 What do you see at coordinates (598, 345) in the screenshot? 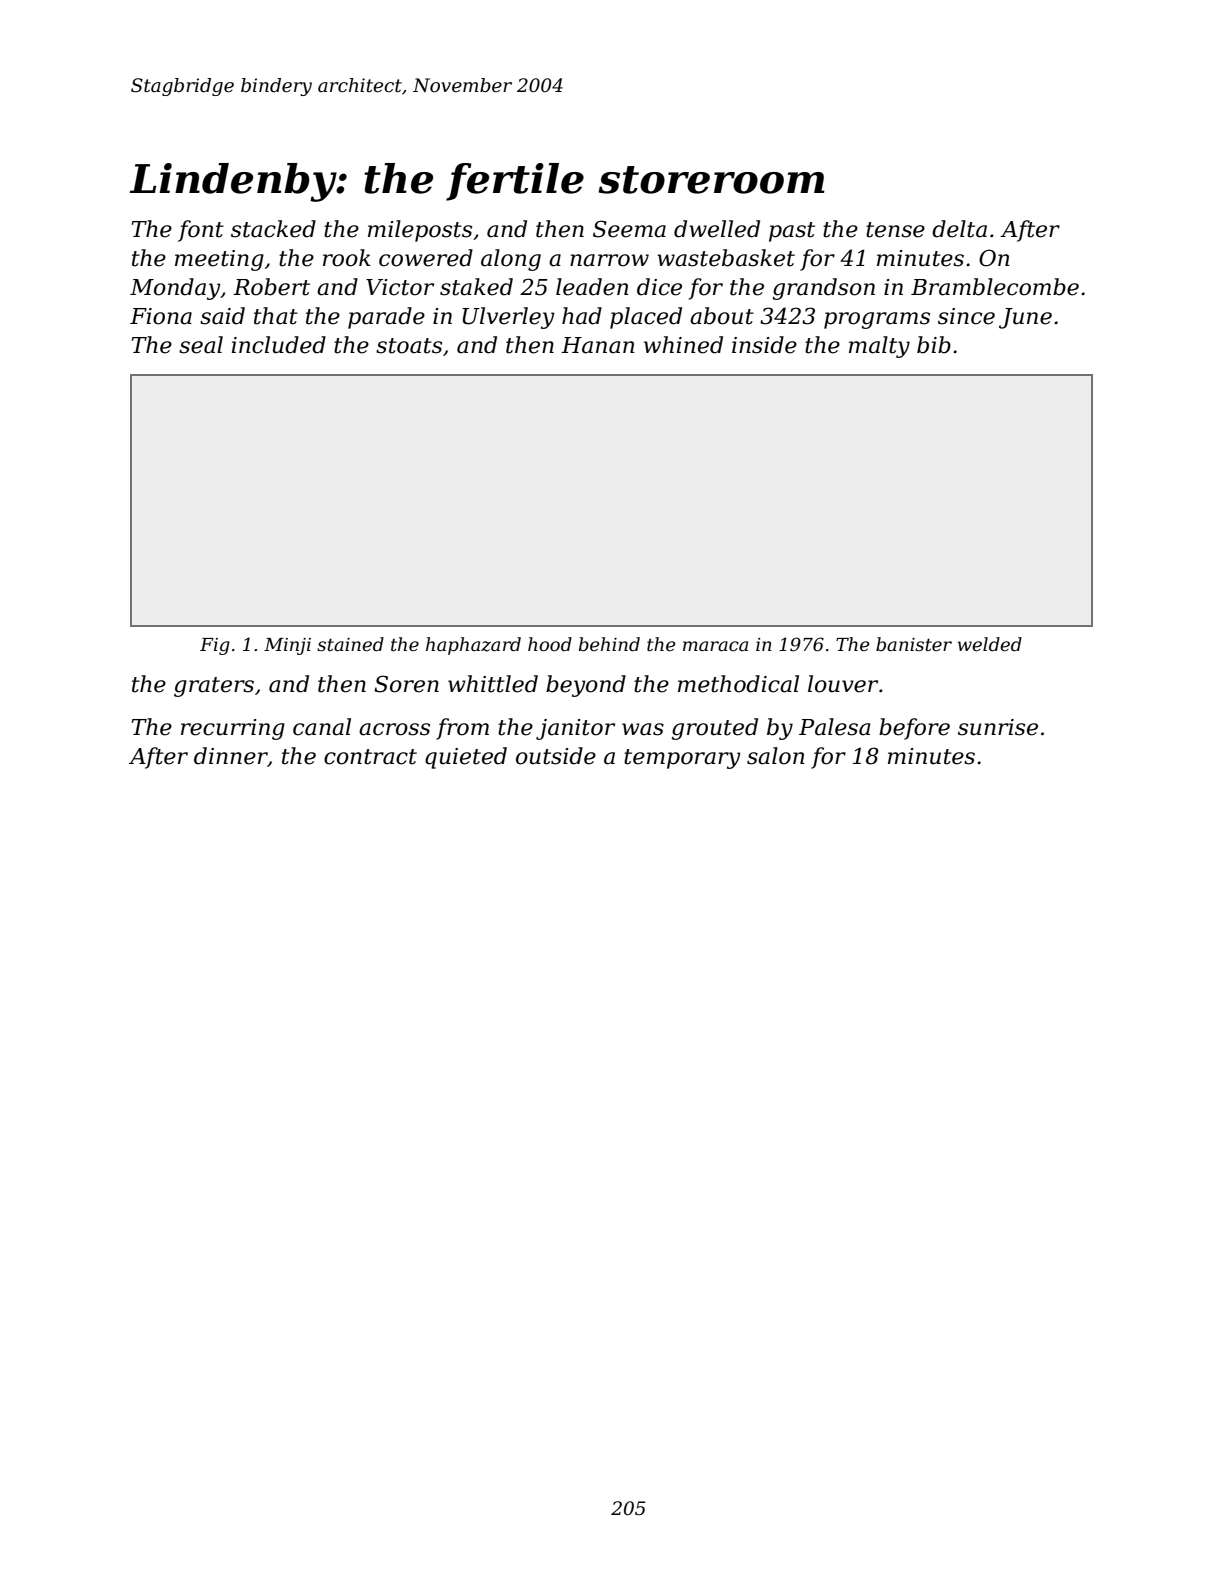
I see `Hanan` at bounding box center [598, 345].
